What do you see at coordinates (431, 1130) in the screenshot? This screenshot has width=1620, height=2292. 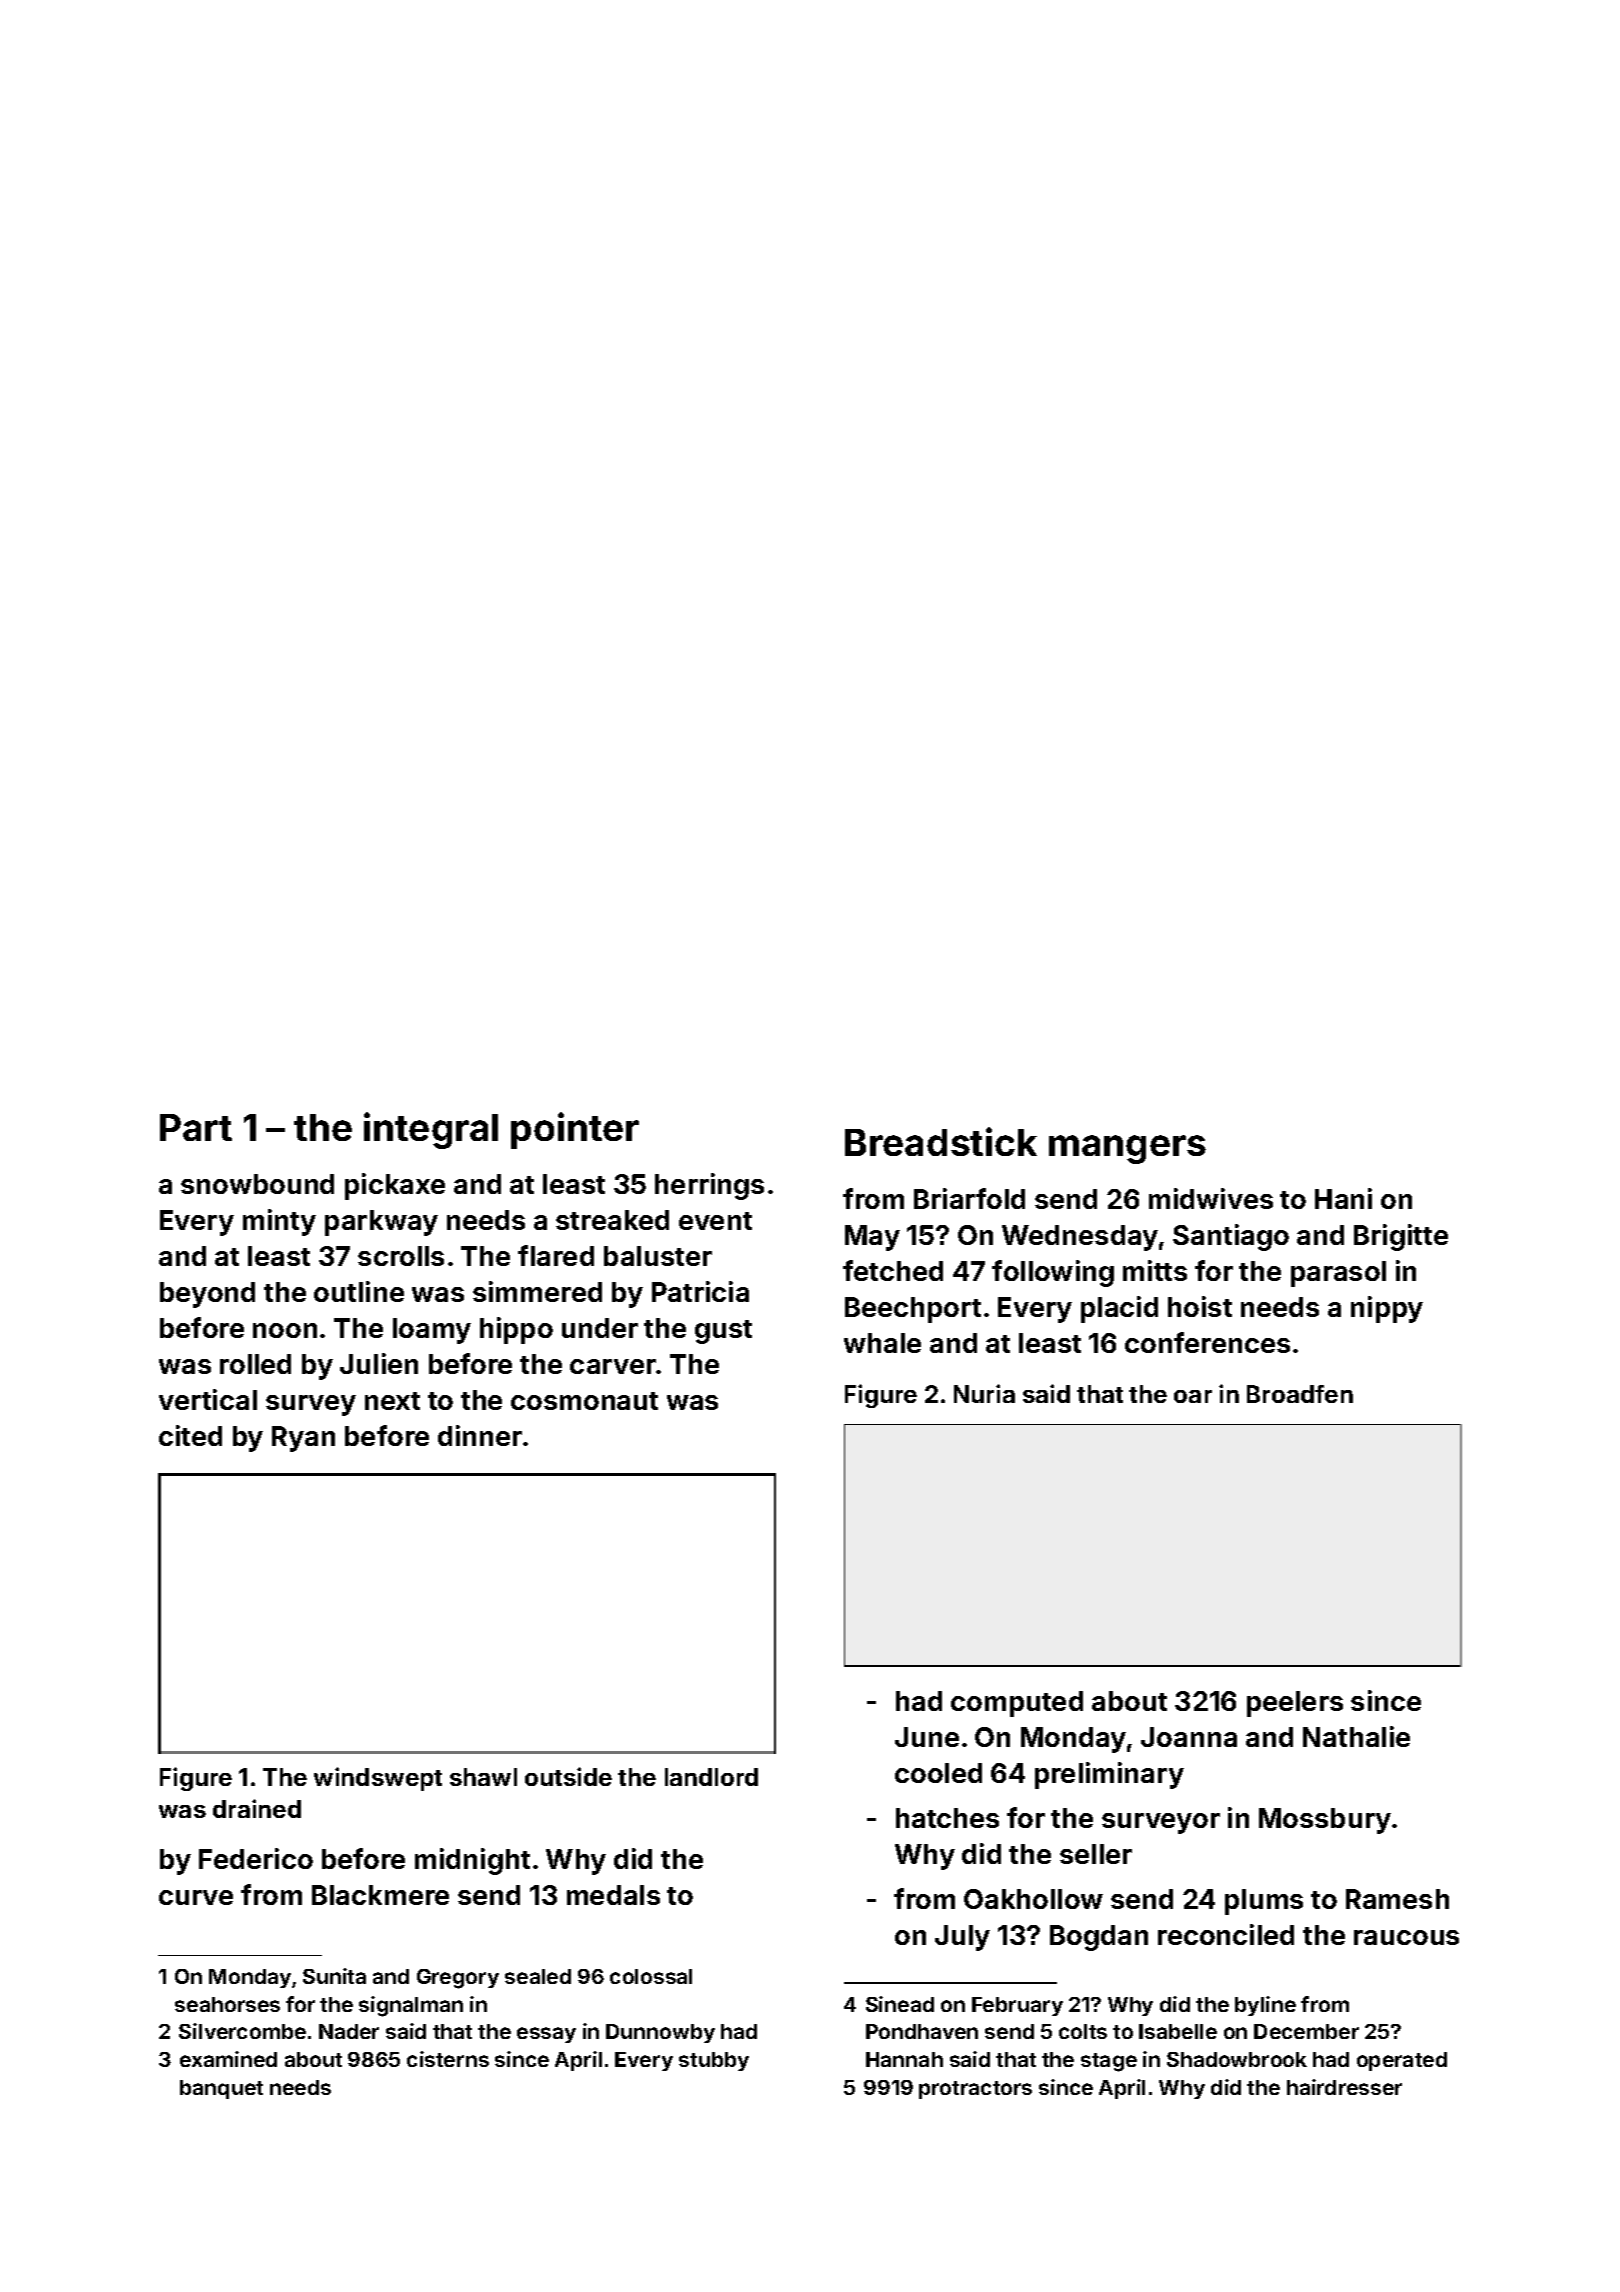 I see `integral` at bounding box center [431, 1130].
